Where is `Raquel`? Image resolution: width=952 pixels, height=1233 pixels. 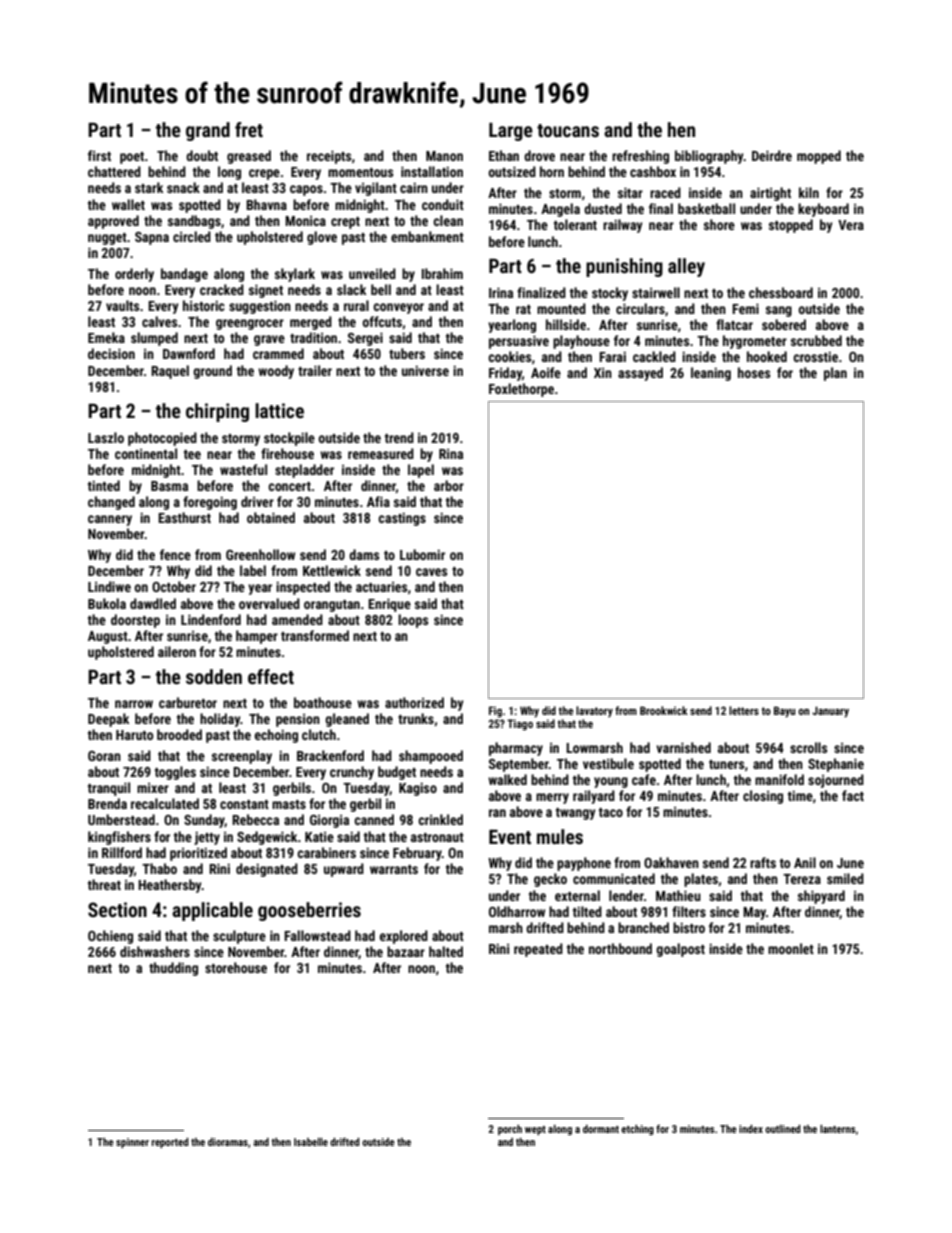
Raquel is located at coordinates (170, 372).
